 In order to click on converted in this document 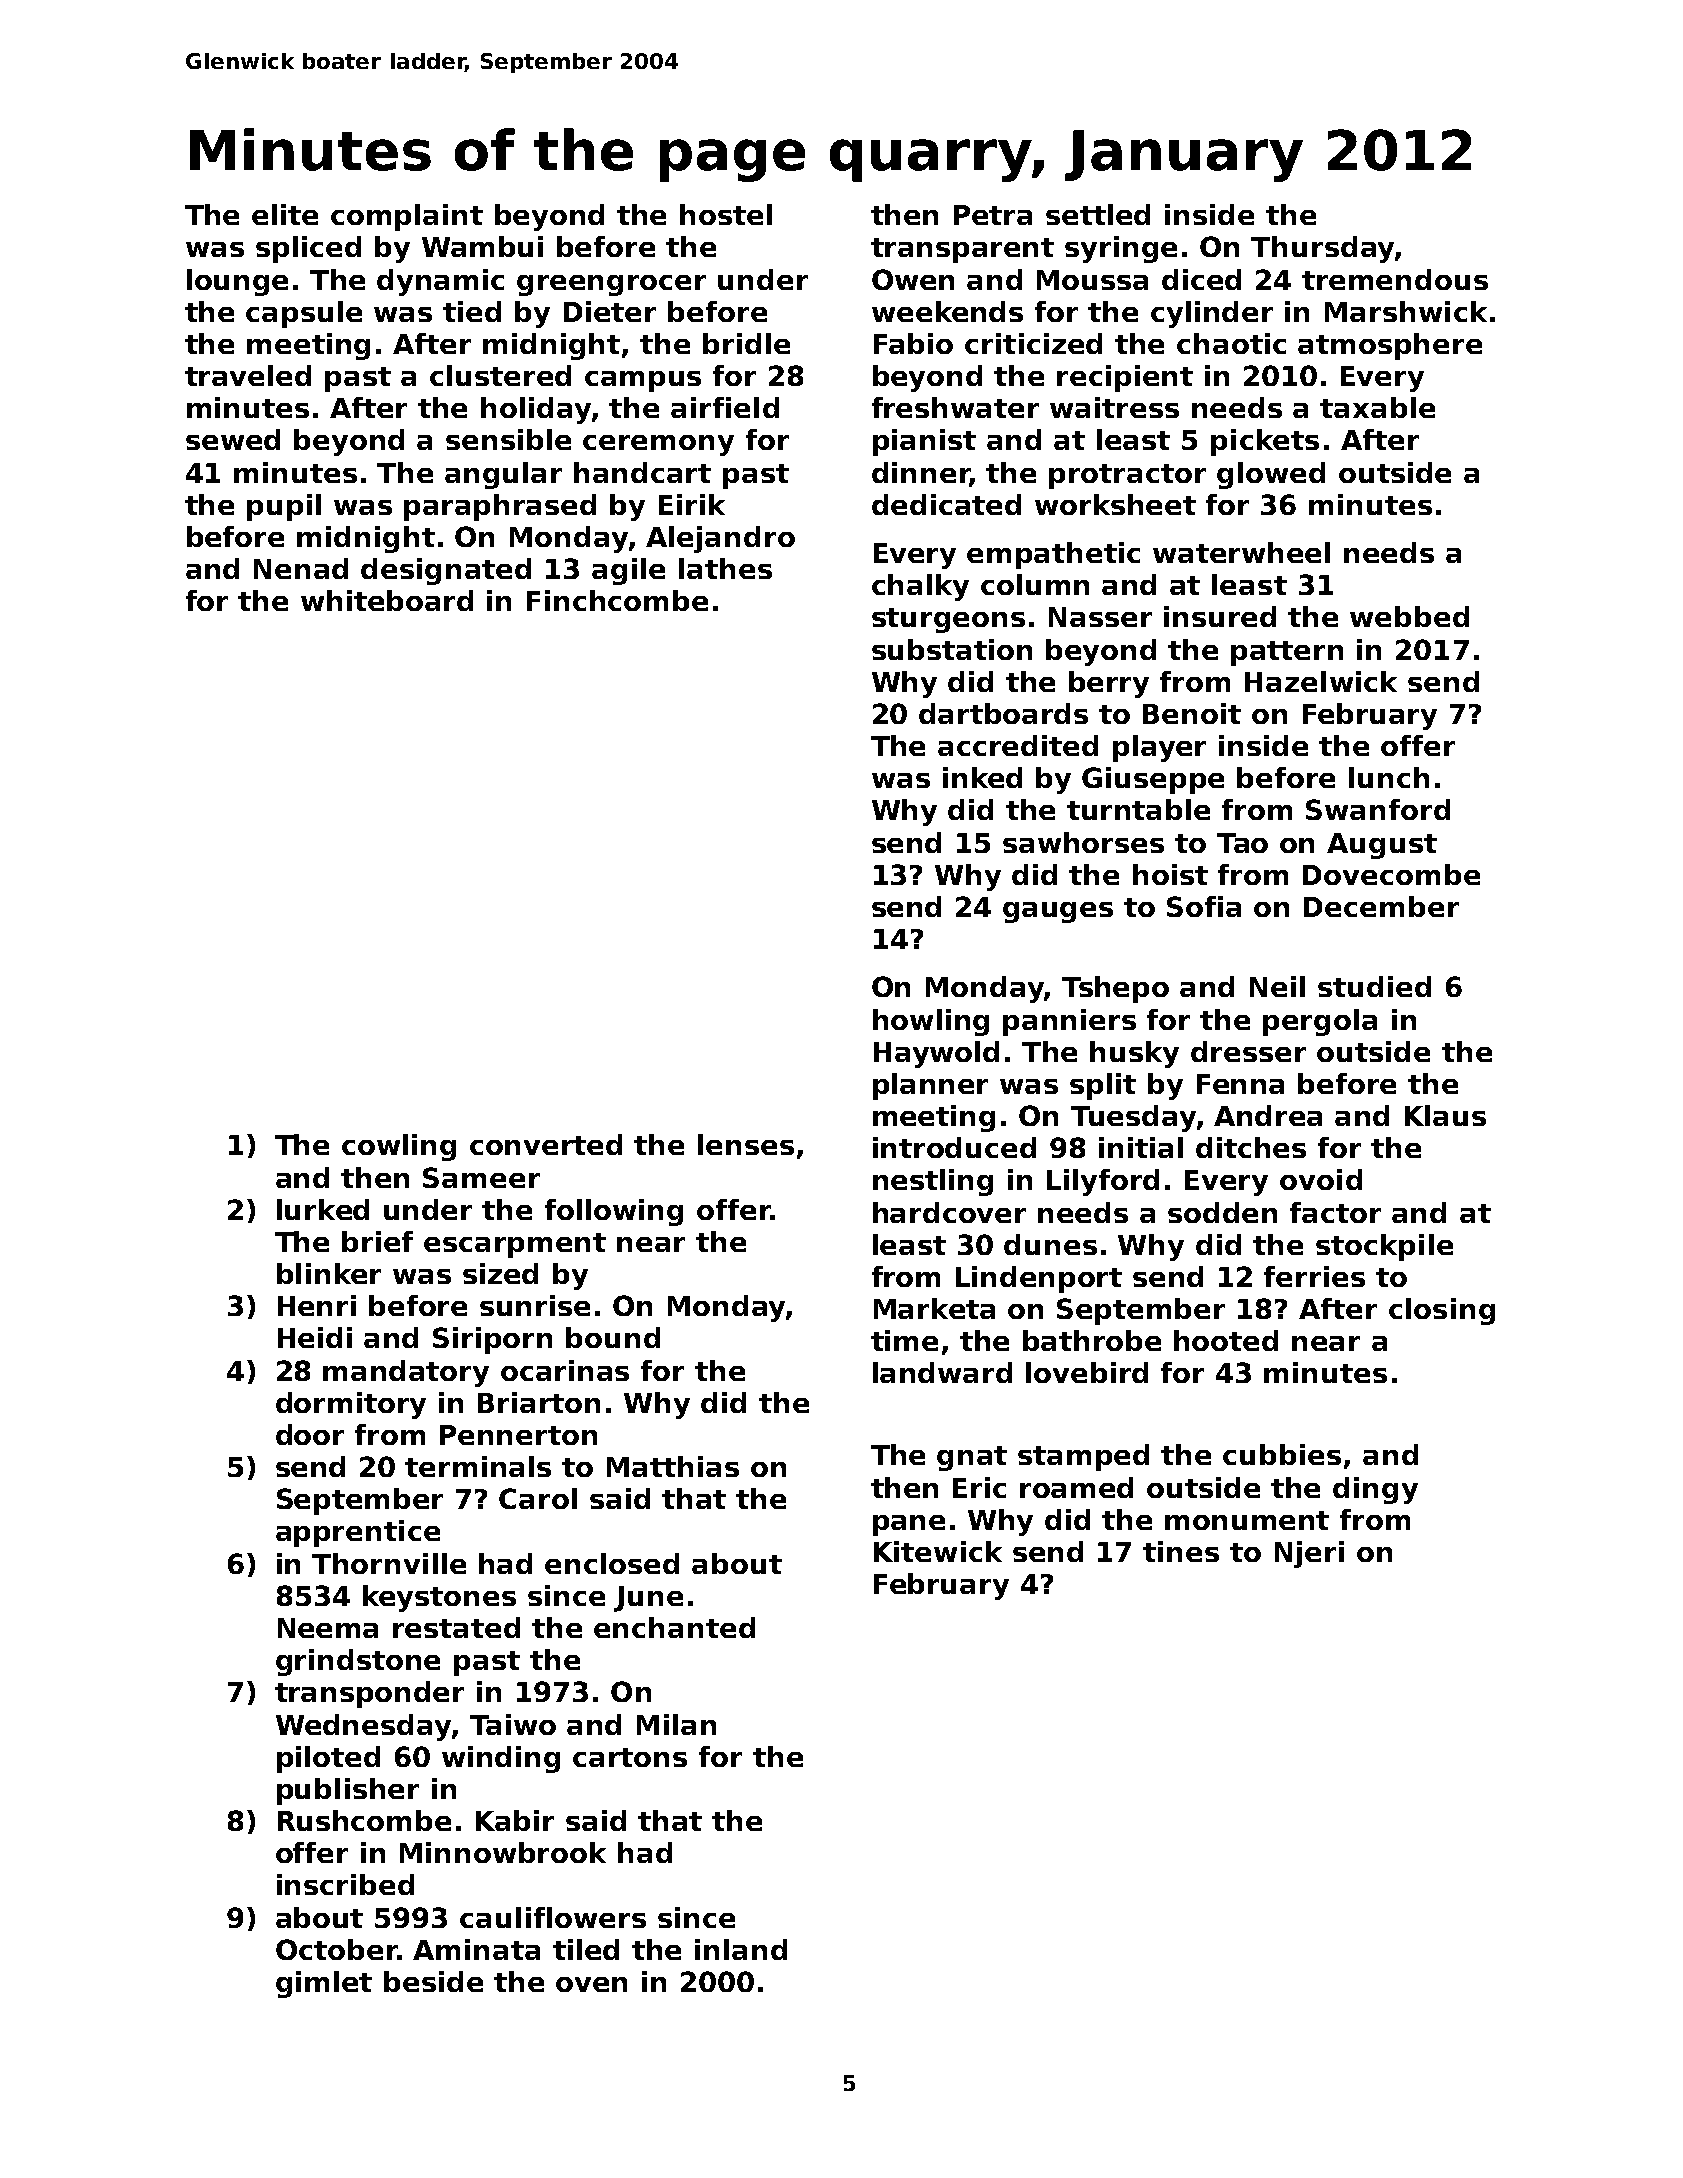, I will do `click(546, 1144)`.
